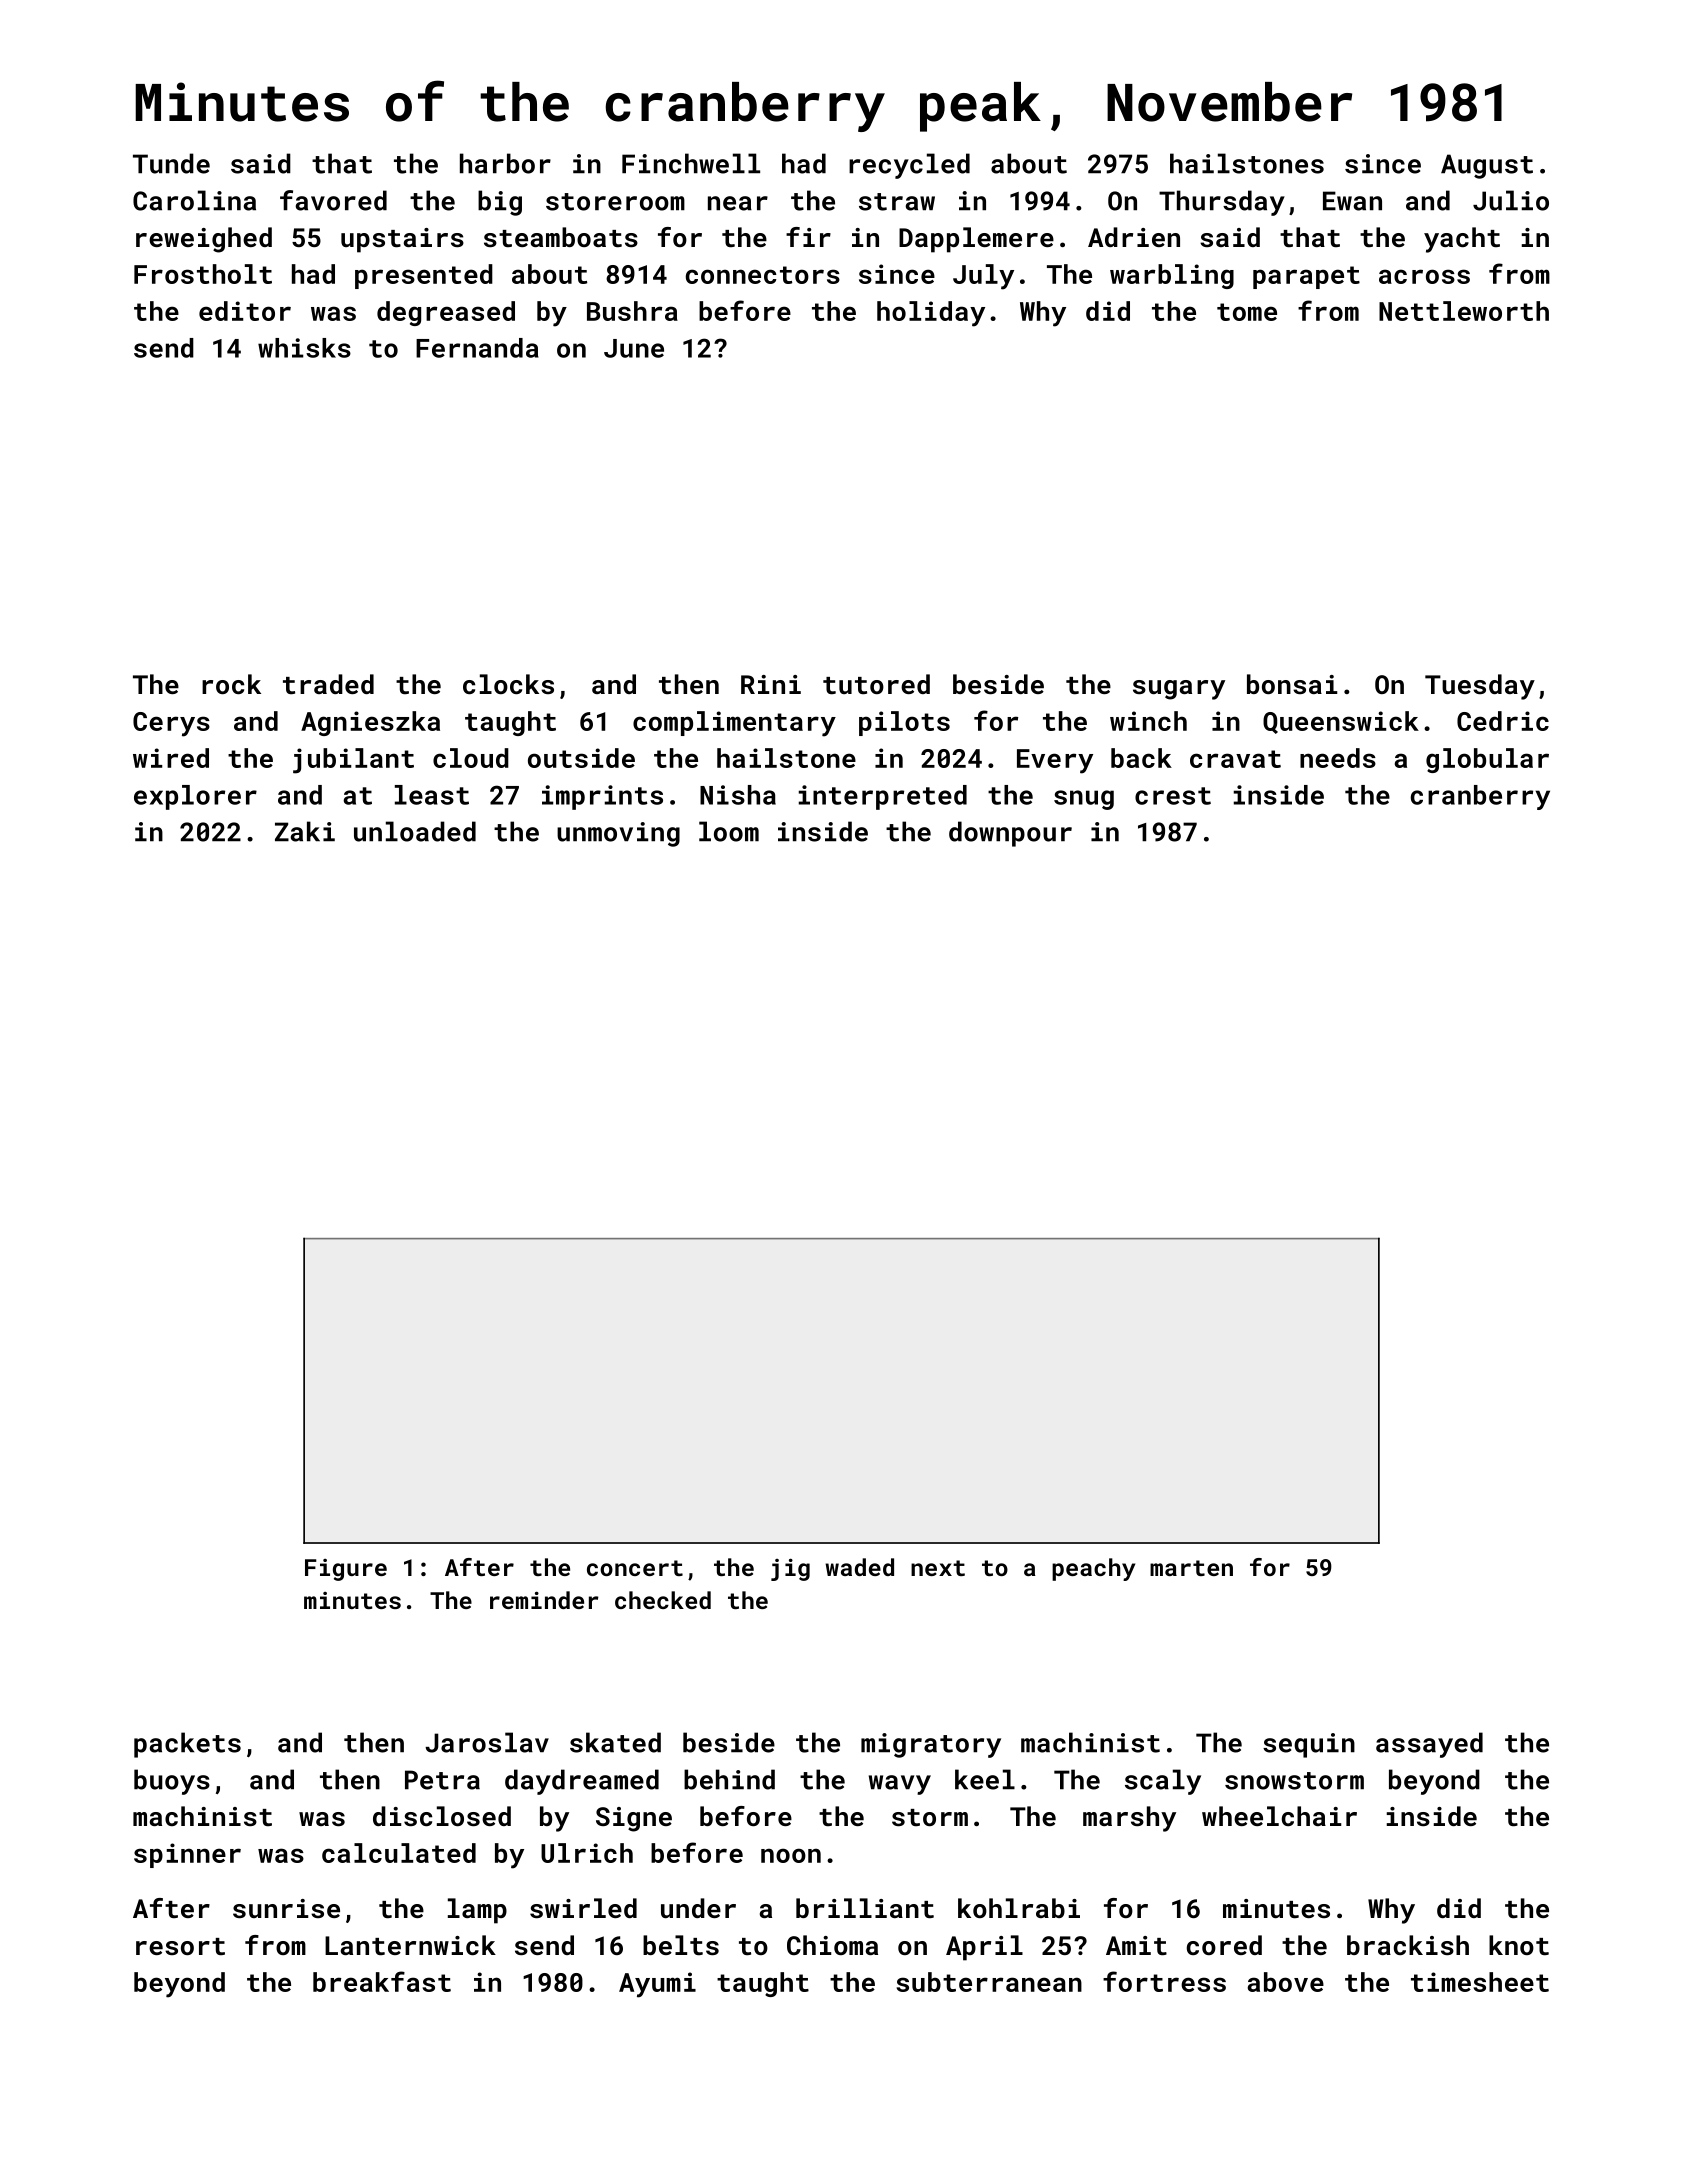 This document has height=2178, width=1683. What do you see at coordinates (1487, 760) in the document?
I see `globular` at bounding box center [1487, 760].
